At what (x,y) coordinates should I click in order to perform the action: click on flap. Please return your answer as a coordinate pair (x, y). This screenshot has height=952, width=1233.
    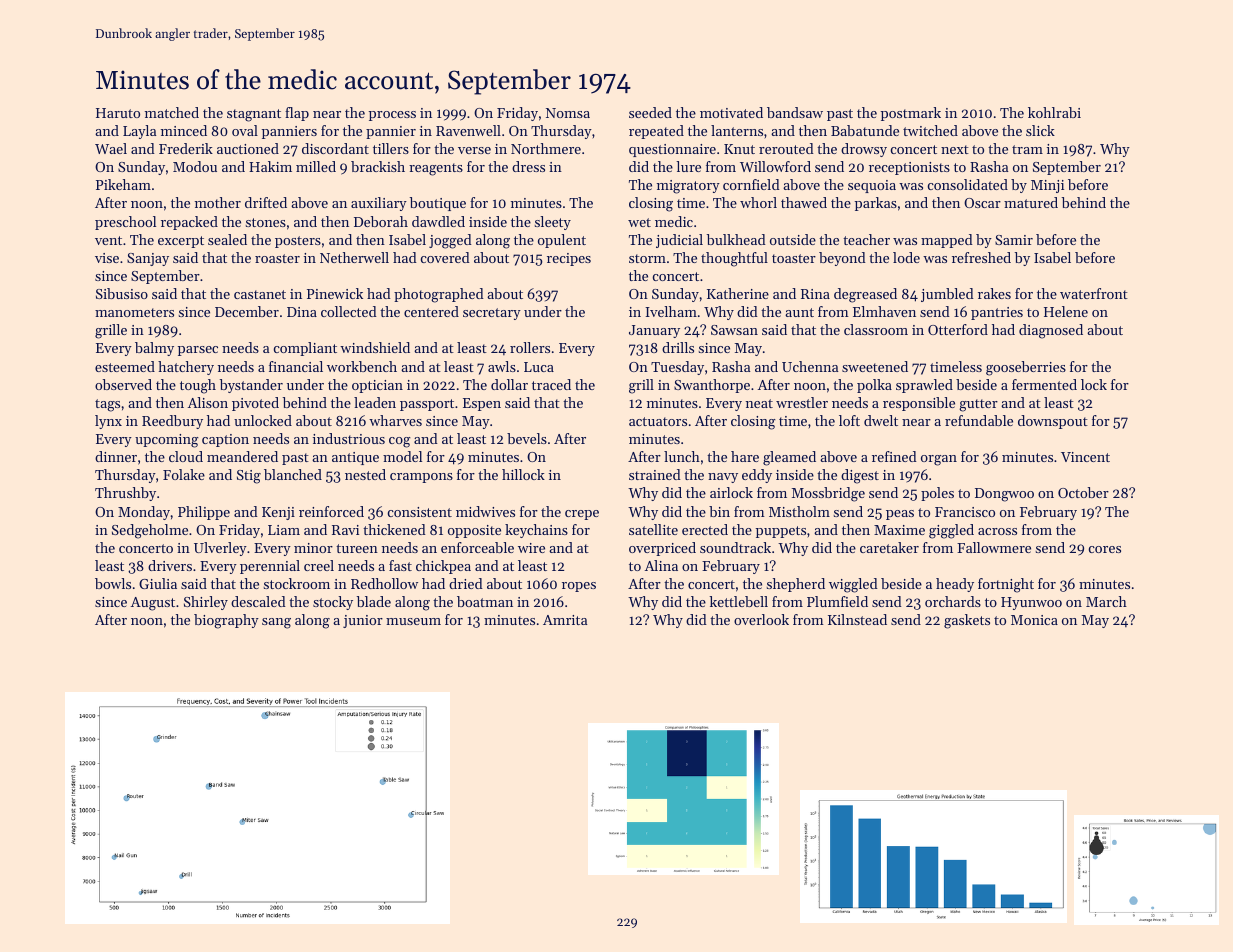
    Looking at the image, I should click on (297, 114).
